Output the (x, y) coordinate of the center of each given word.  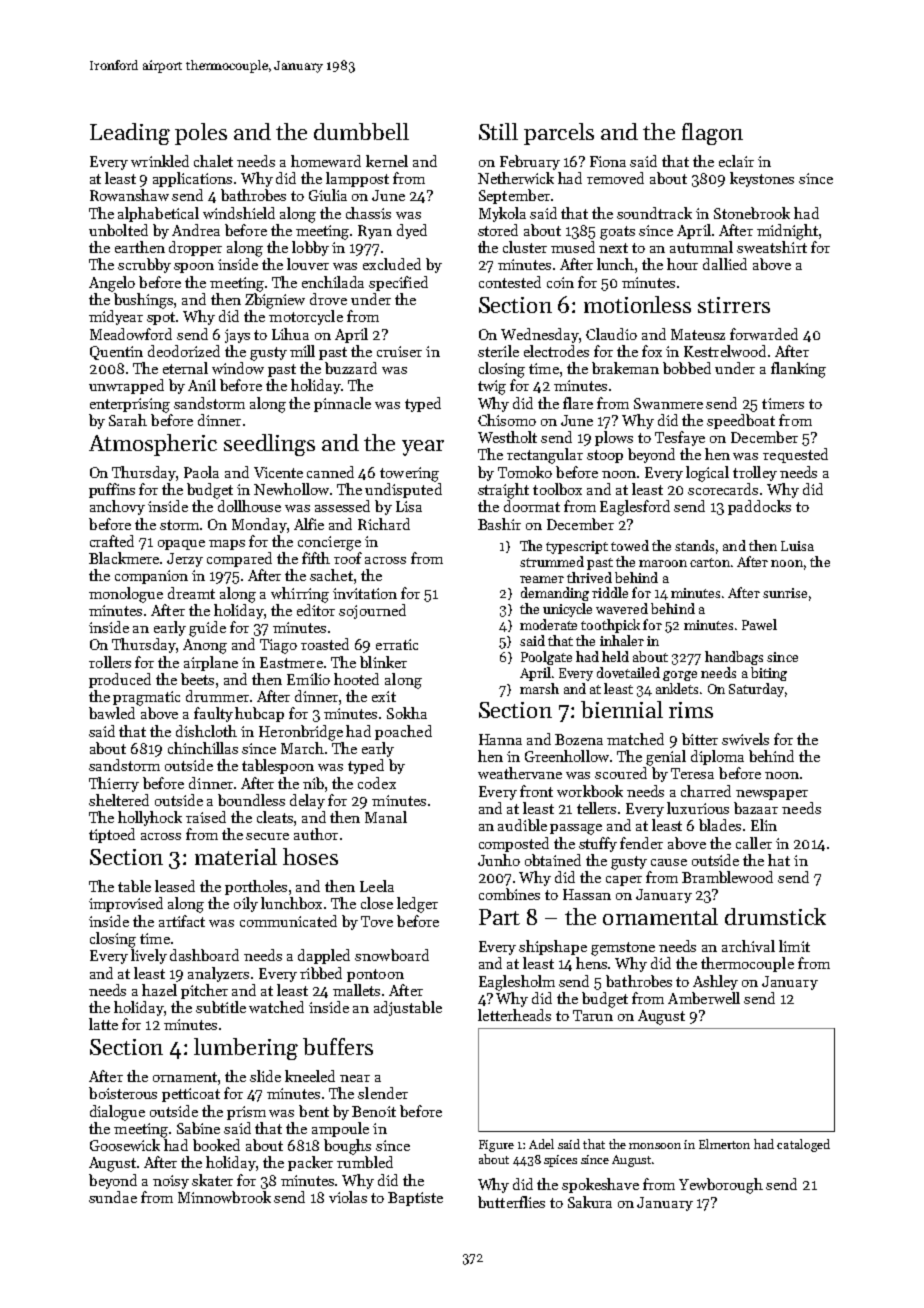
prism (246, 1113)
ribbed (321, 973)
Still (498, 131)
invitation (365, 593)
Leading (130, 134)
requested (795, 455)
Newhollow (291, 489)
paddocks (759, 507)
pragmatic (146, 698)
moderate (548, 624)
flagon (712, 134)
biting (769, 674)
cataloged (803, 1145)
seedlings (269, 445)
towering (409, 474)
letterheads (514, 1015)
